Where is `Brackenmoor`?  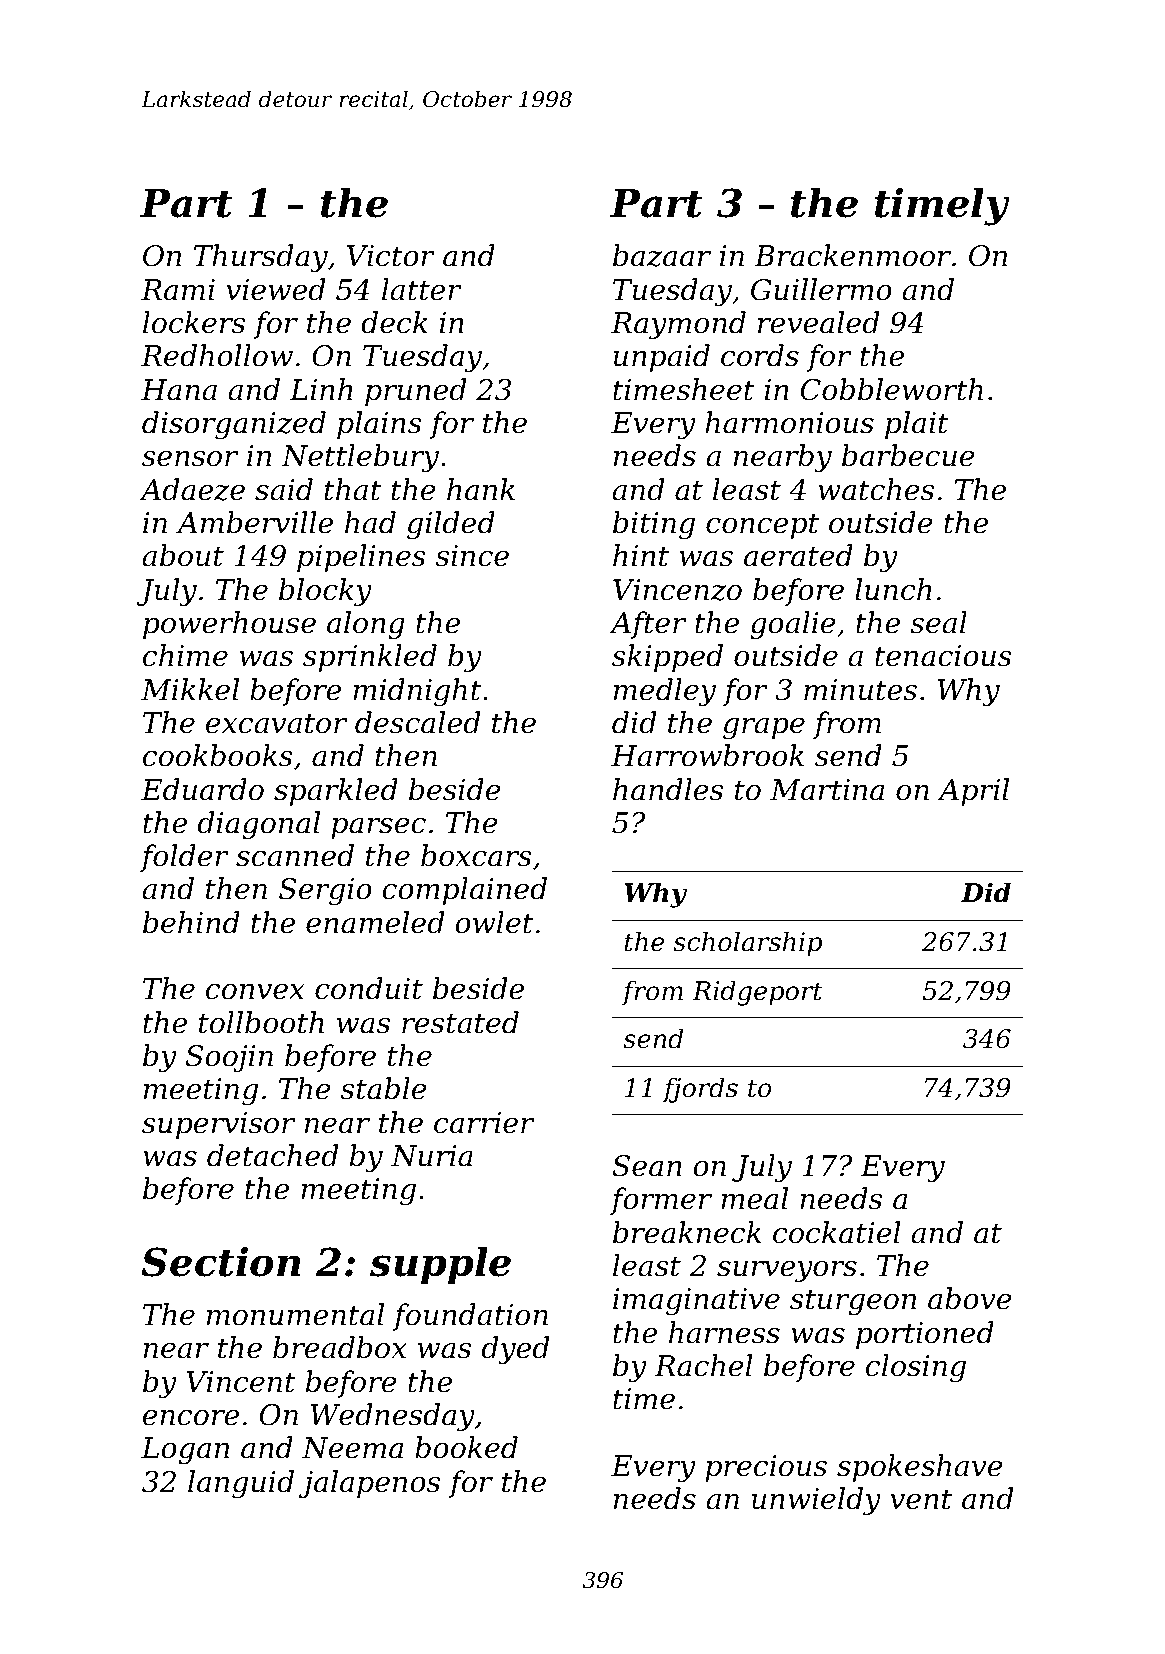 Brackenmoor is located at coordinates (852, 255).
